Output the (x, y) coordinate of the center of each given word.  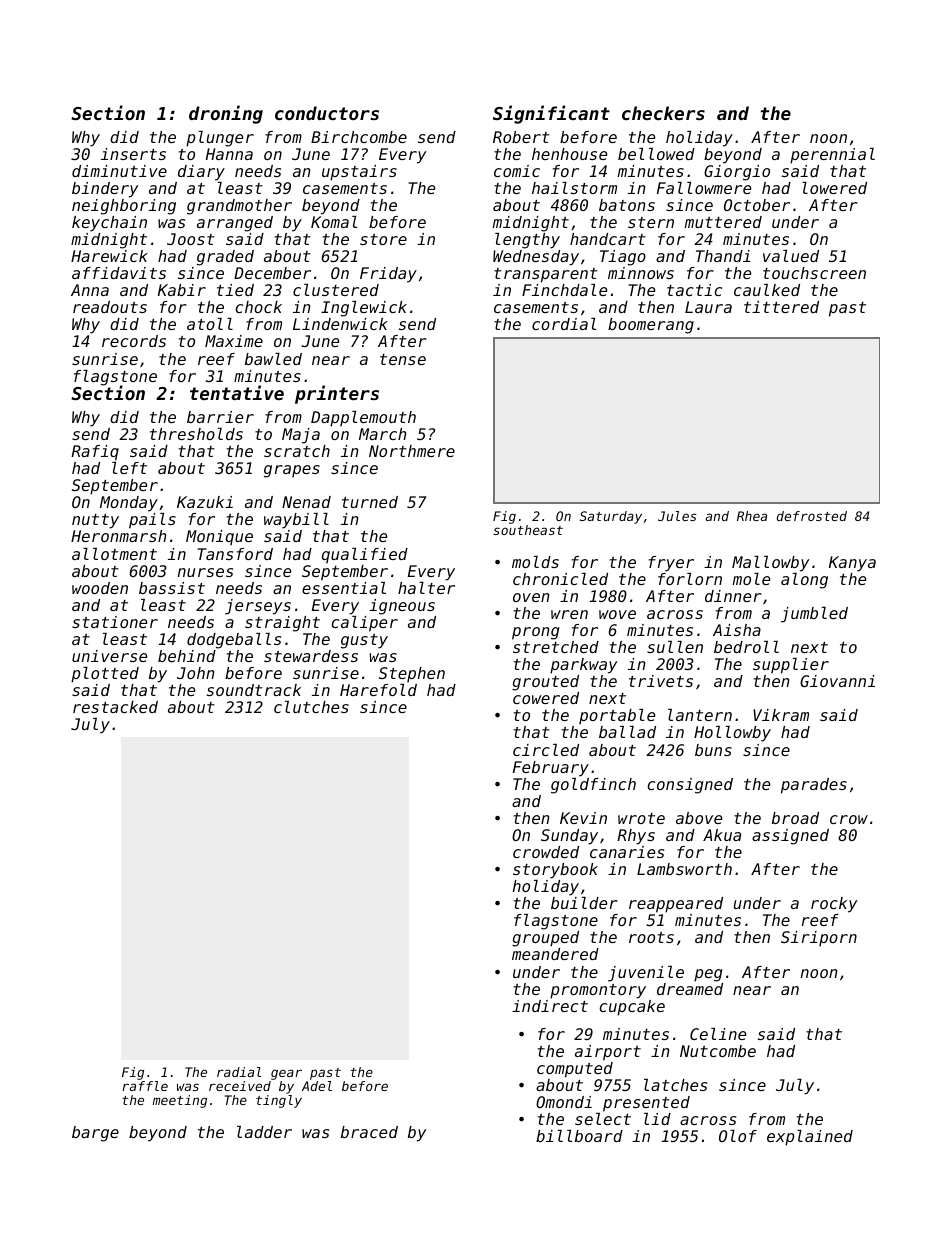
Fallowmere (704, 188)
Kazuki (205, 502)
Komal (334, 222)
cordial (564, 324)
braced (369, 1132)
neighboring (124, 207)
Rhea (752, 516)
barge (95, 1134)
